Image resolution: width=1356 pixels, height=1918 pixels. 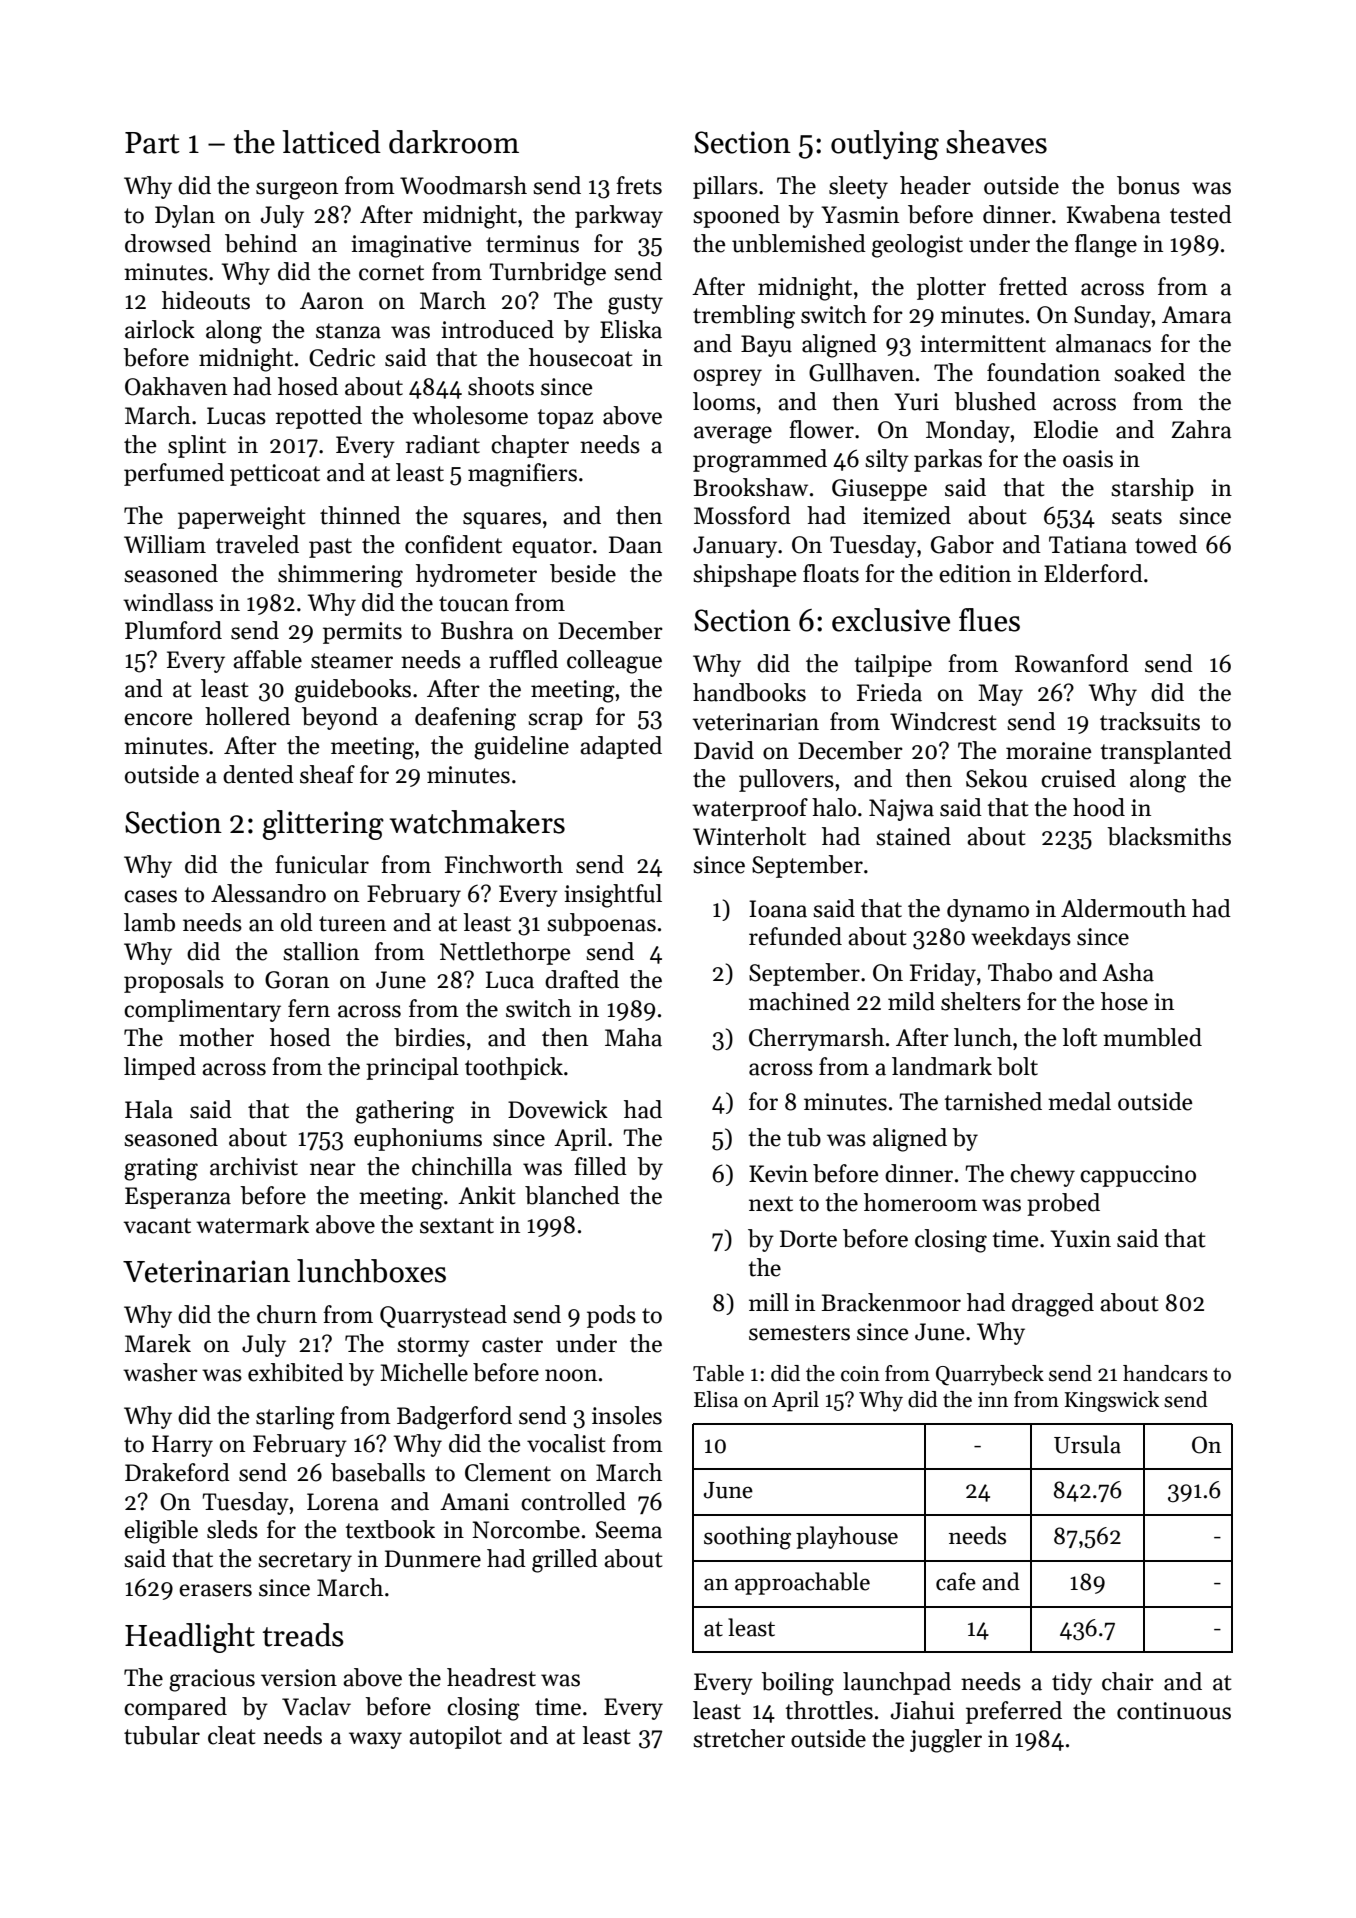 I want to click on Amara, so click(x=1197, y=315).
